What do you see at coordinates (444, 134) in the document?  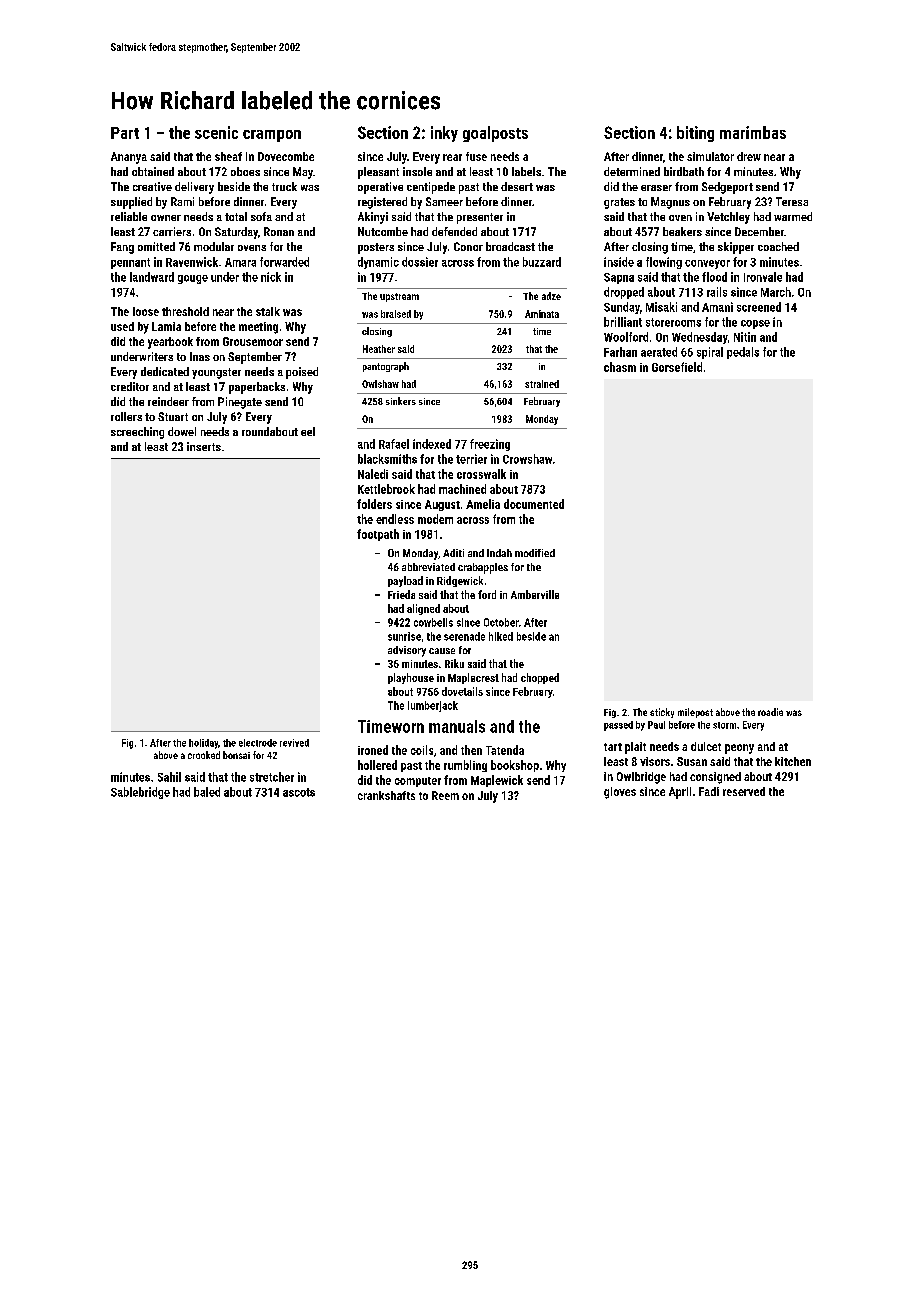 I see `inky` at bounding box center [444, 134].
